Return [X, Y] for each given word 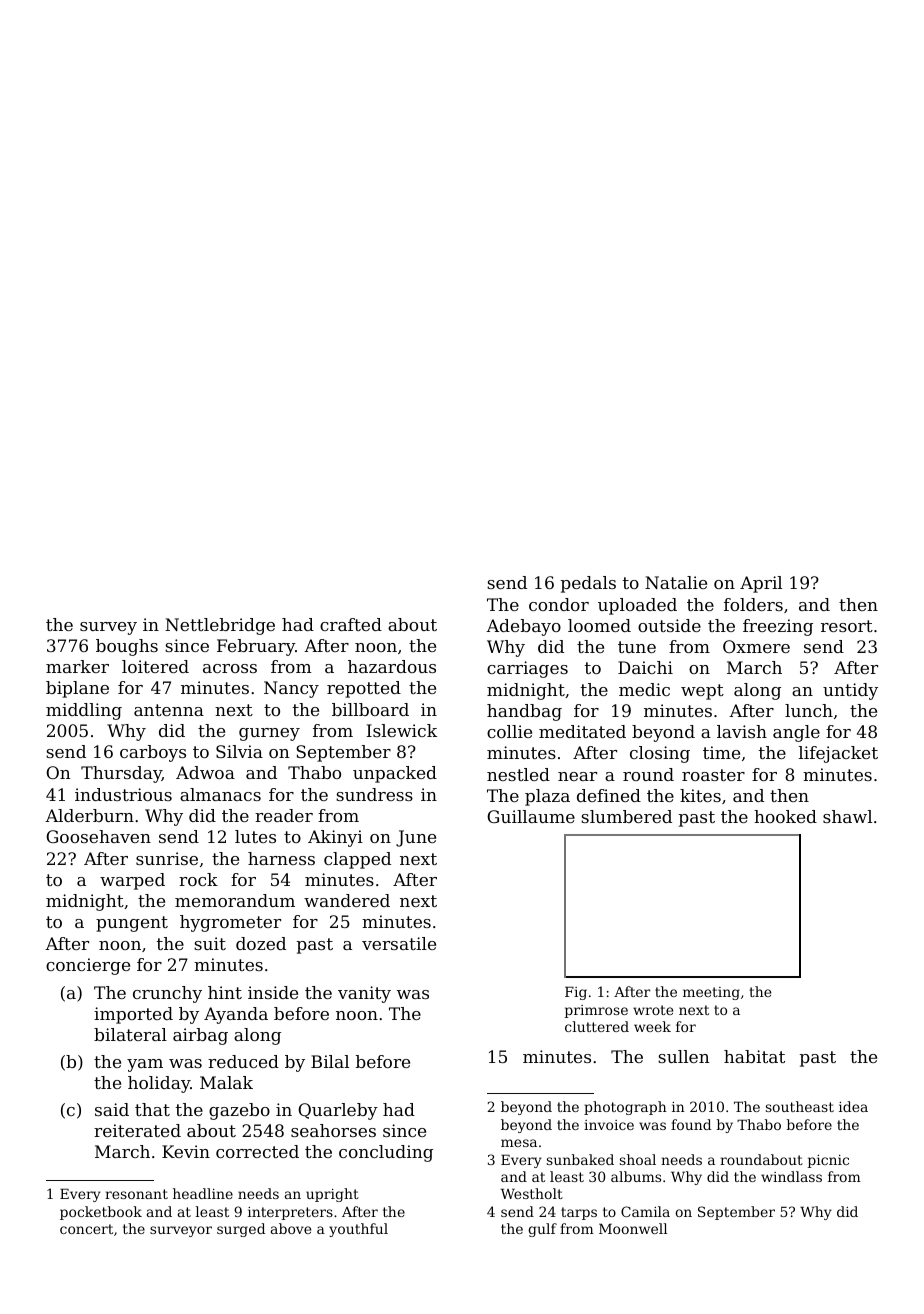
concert [86, 1229]
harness [281, 858]
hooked [785, 816]
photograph [625, 1108]
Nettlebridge [220, 626]
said [112, 1109]
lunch [809, 710]
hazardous [392, 666]
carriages [527, 669]
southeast [800, 1106]
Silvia [239, 751]
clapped [357, 860]
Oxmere [756, 646]
